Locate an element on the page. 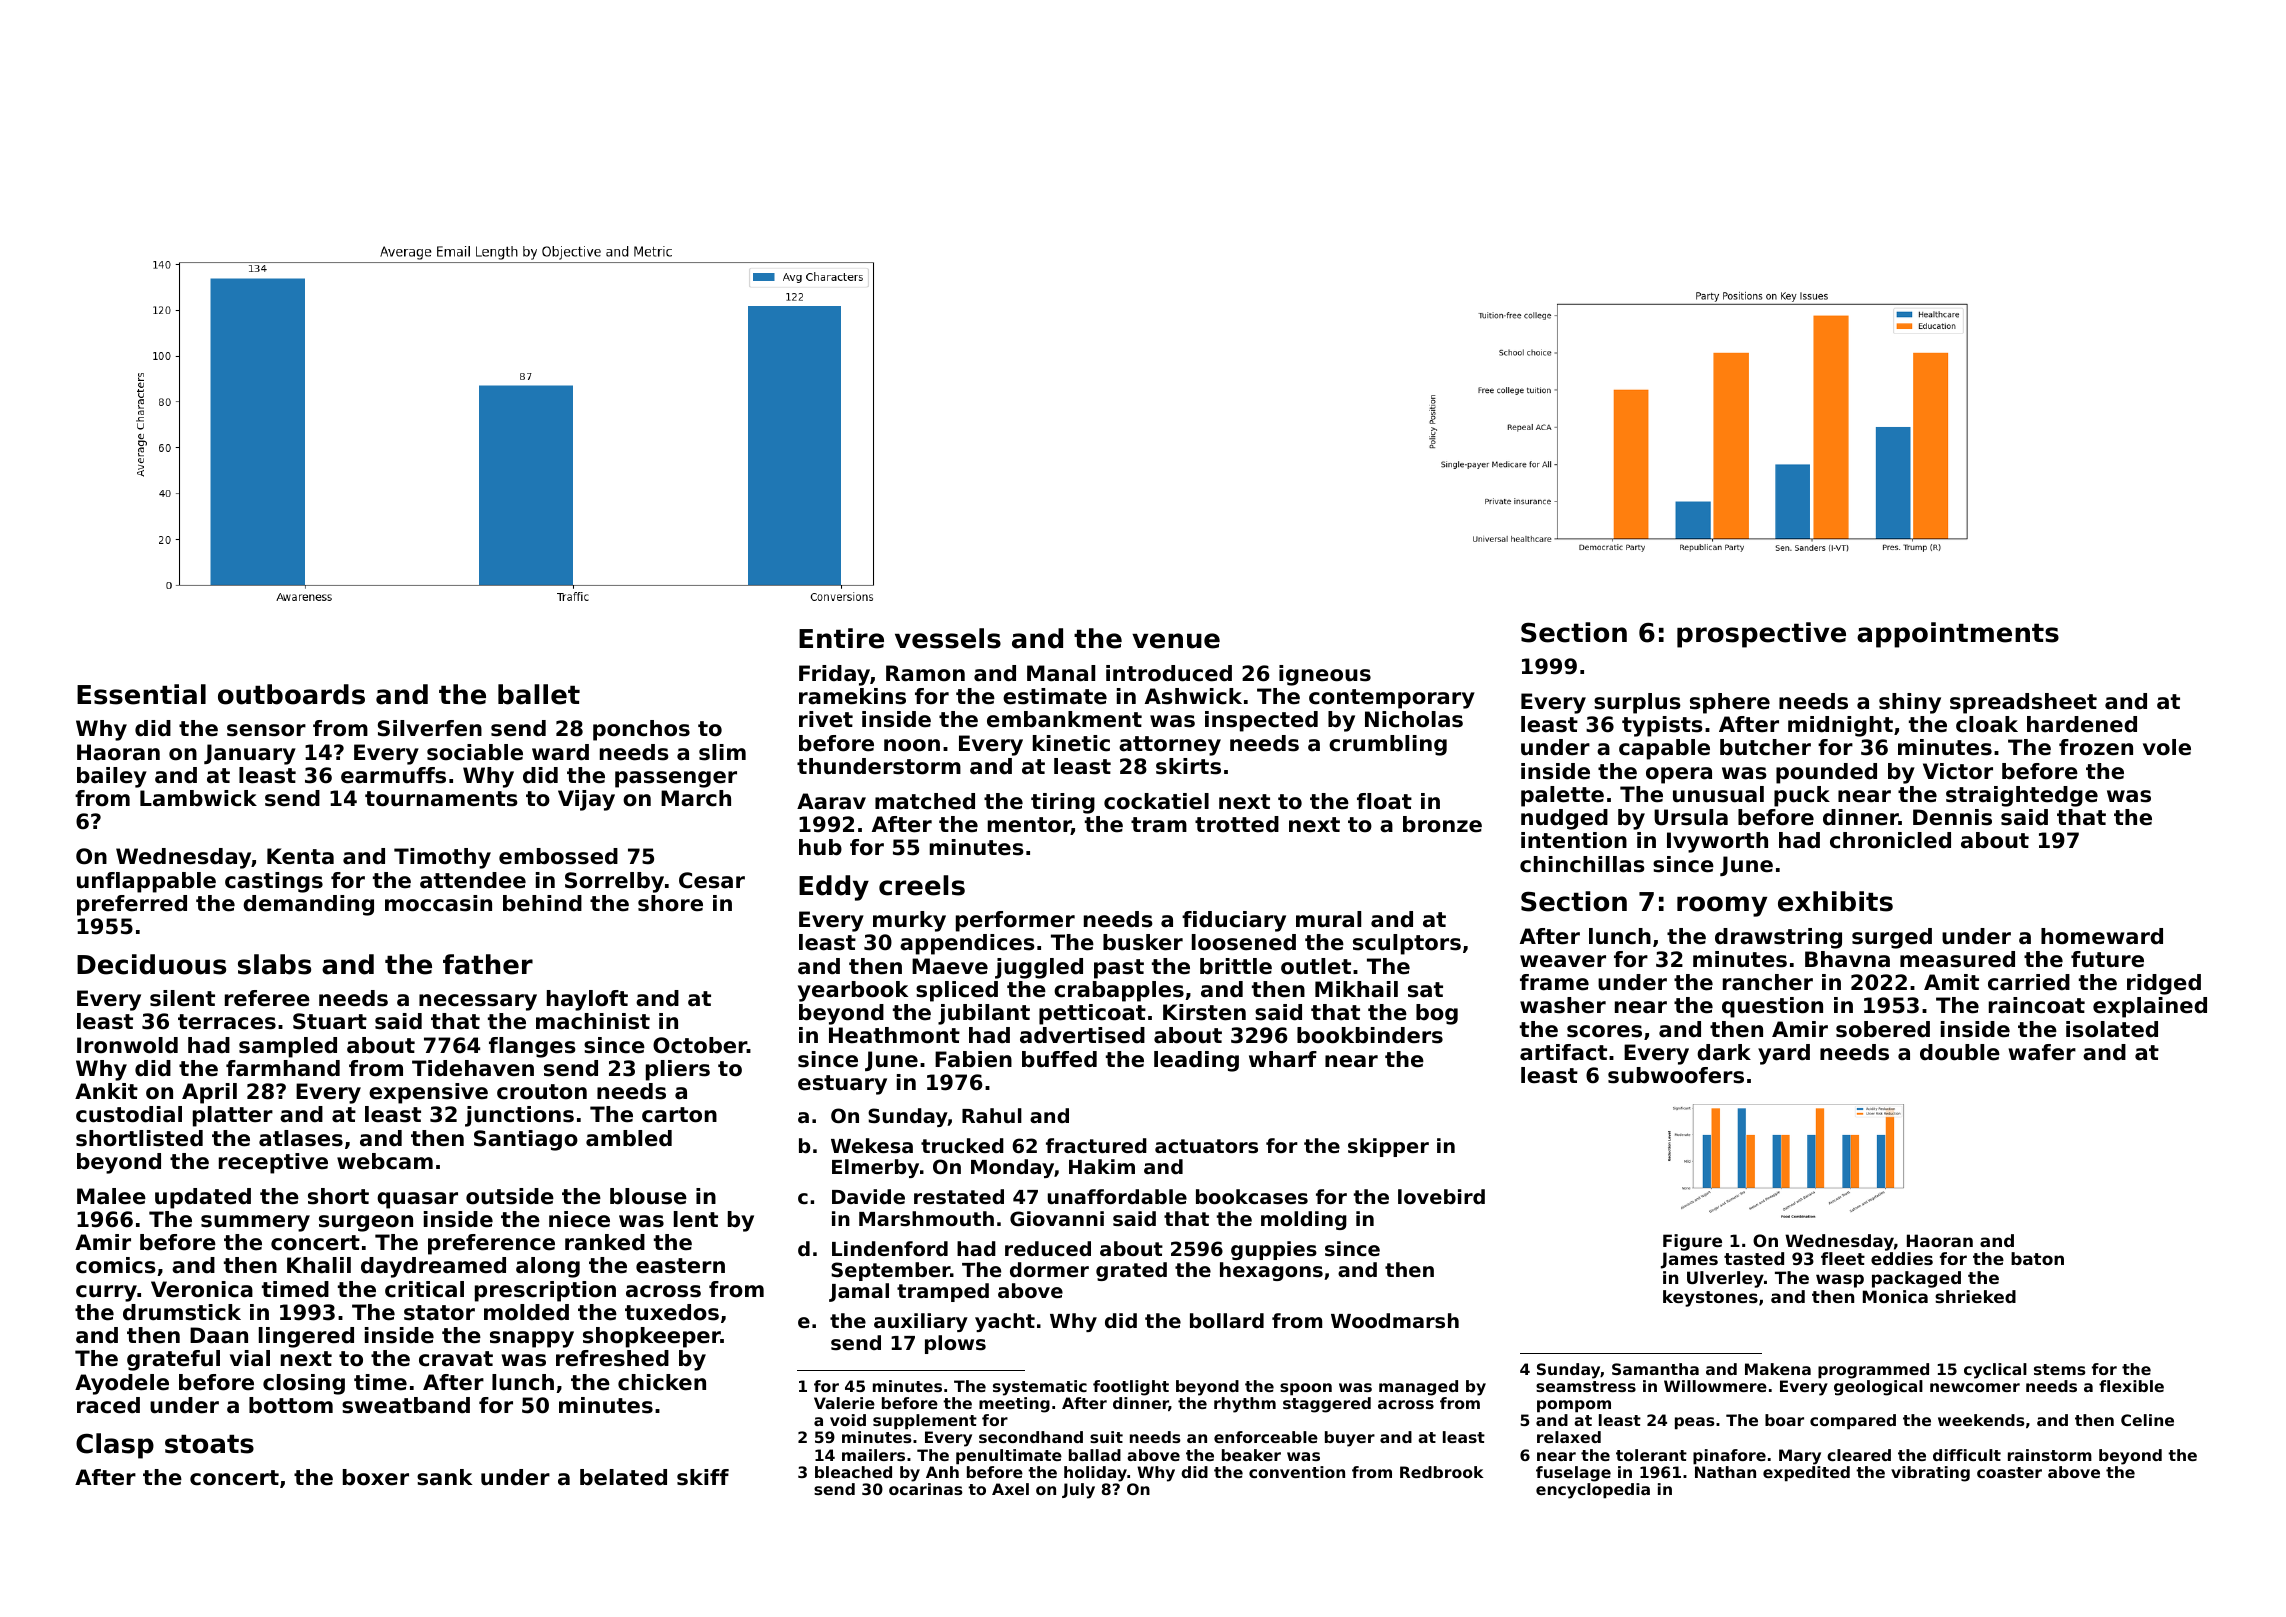 The width and height of the document is (2286, 1617). Aarav is located at coordinates (831, 801).
